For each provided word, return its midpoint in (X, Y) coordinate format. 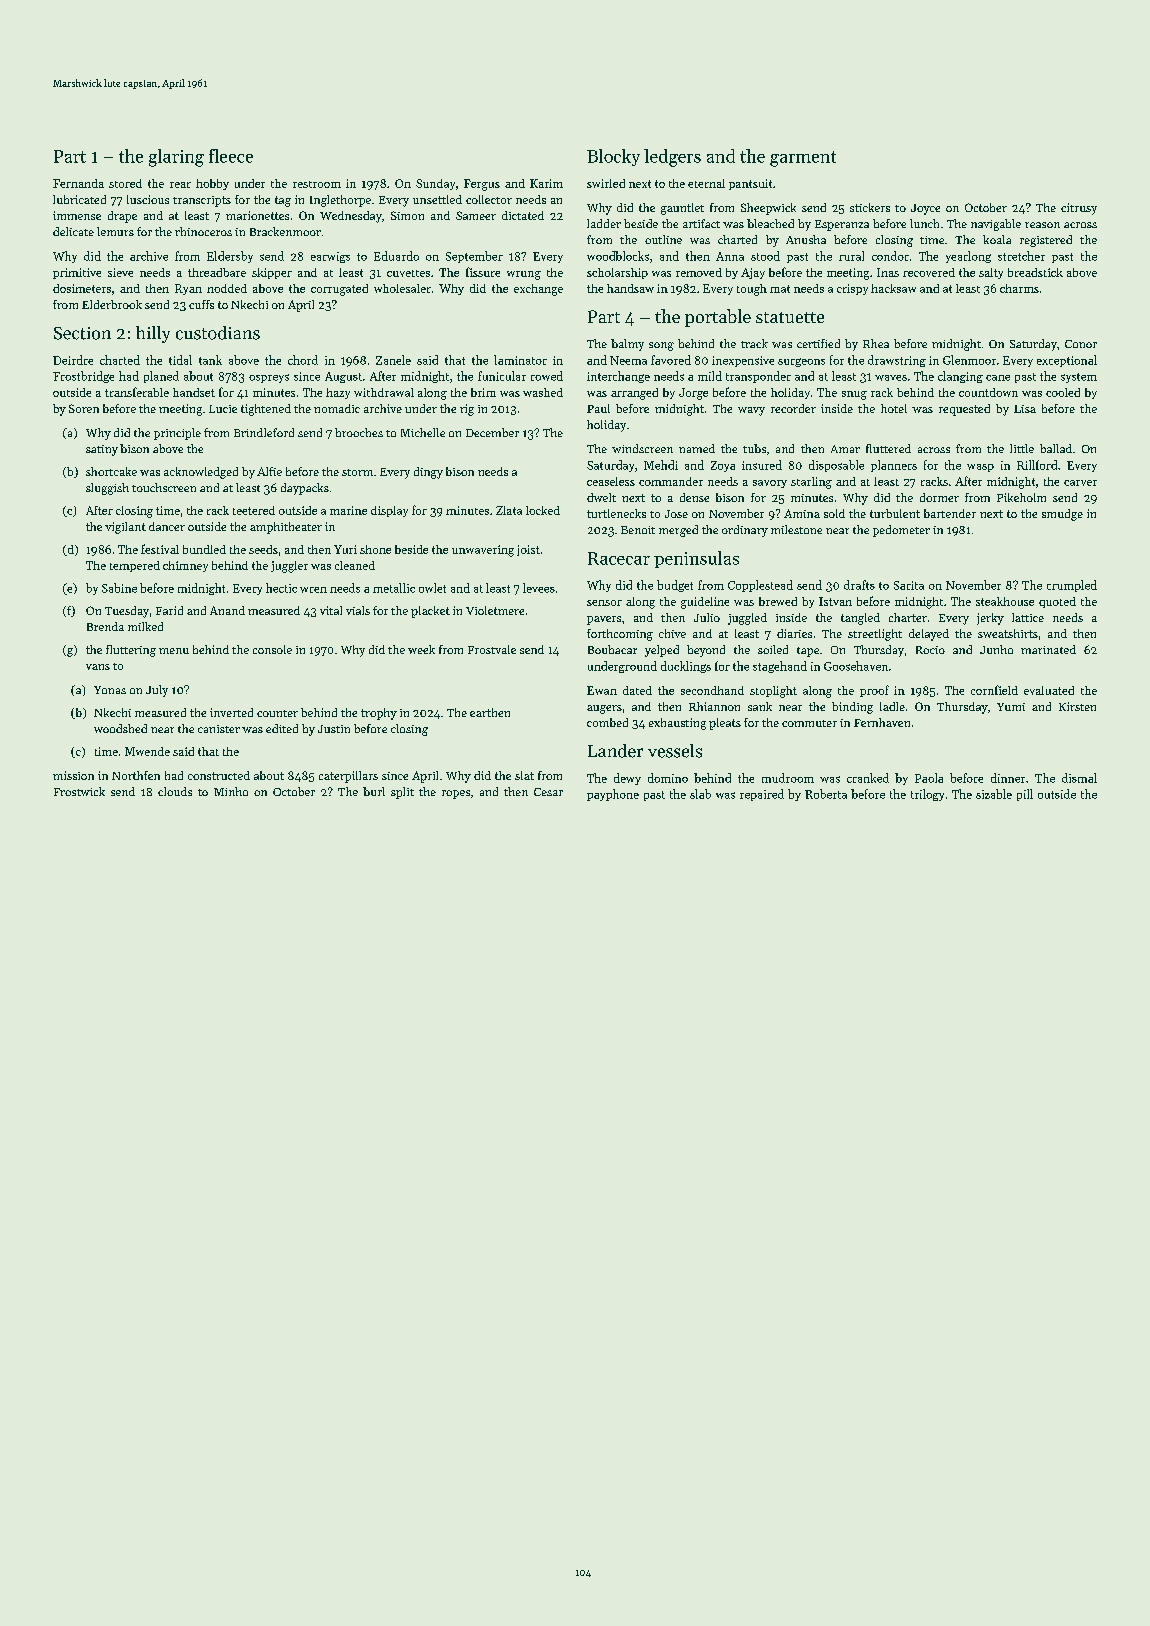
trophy (379, 714)
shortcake (111, 471)
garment (803, 159)
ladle (892, 706)
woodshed (120, 728)
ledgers (672, 158)
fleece (231, 156)
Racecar (619, 558)
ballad (1056, 448)
